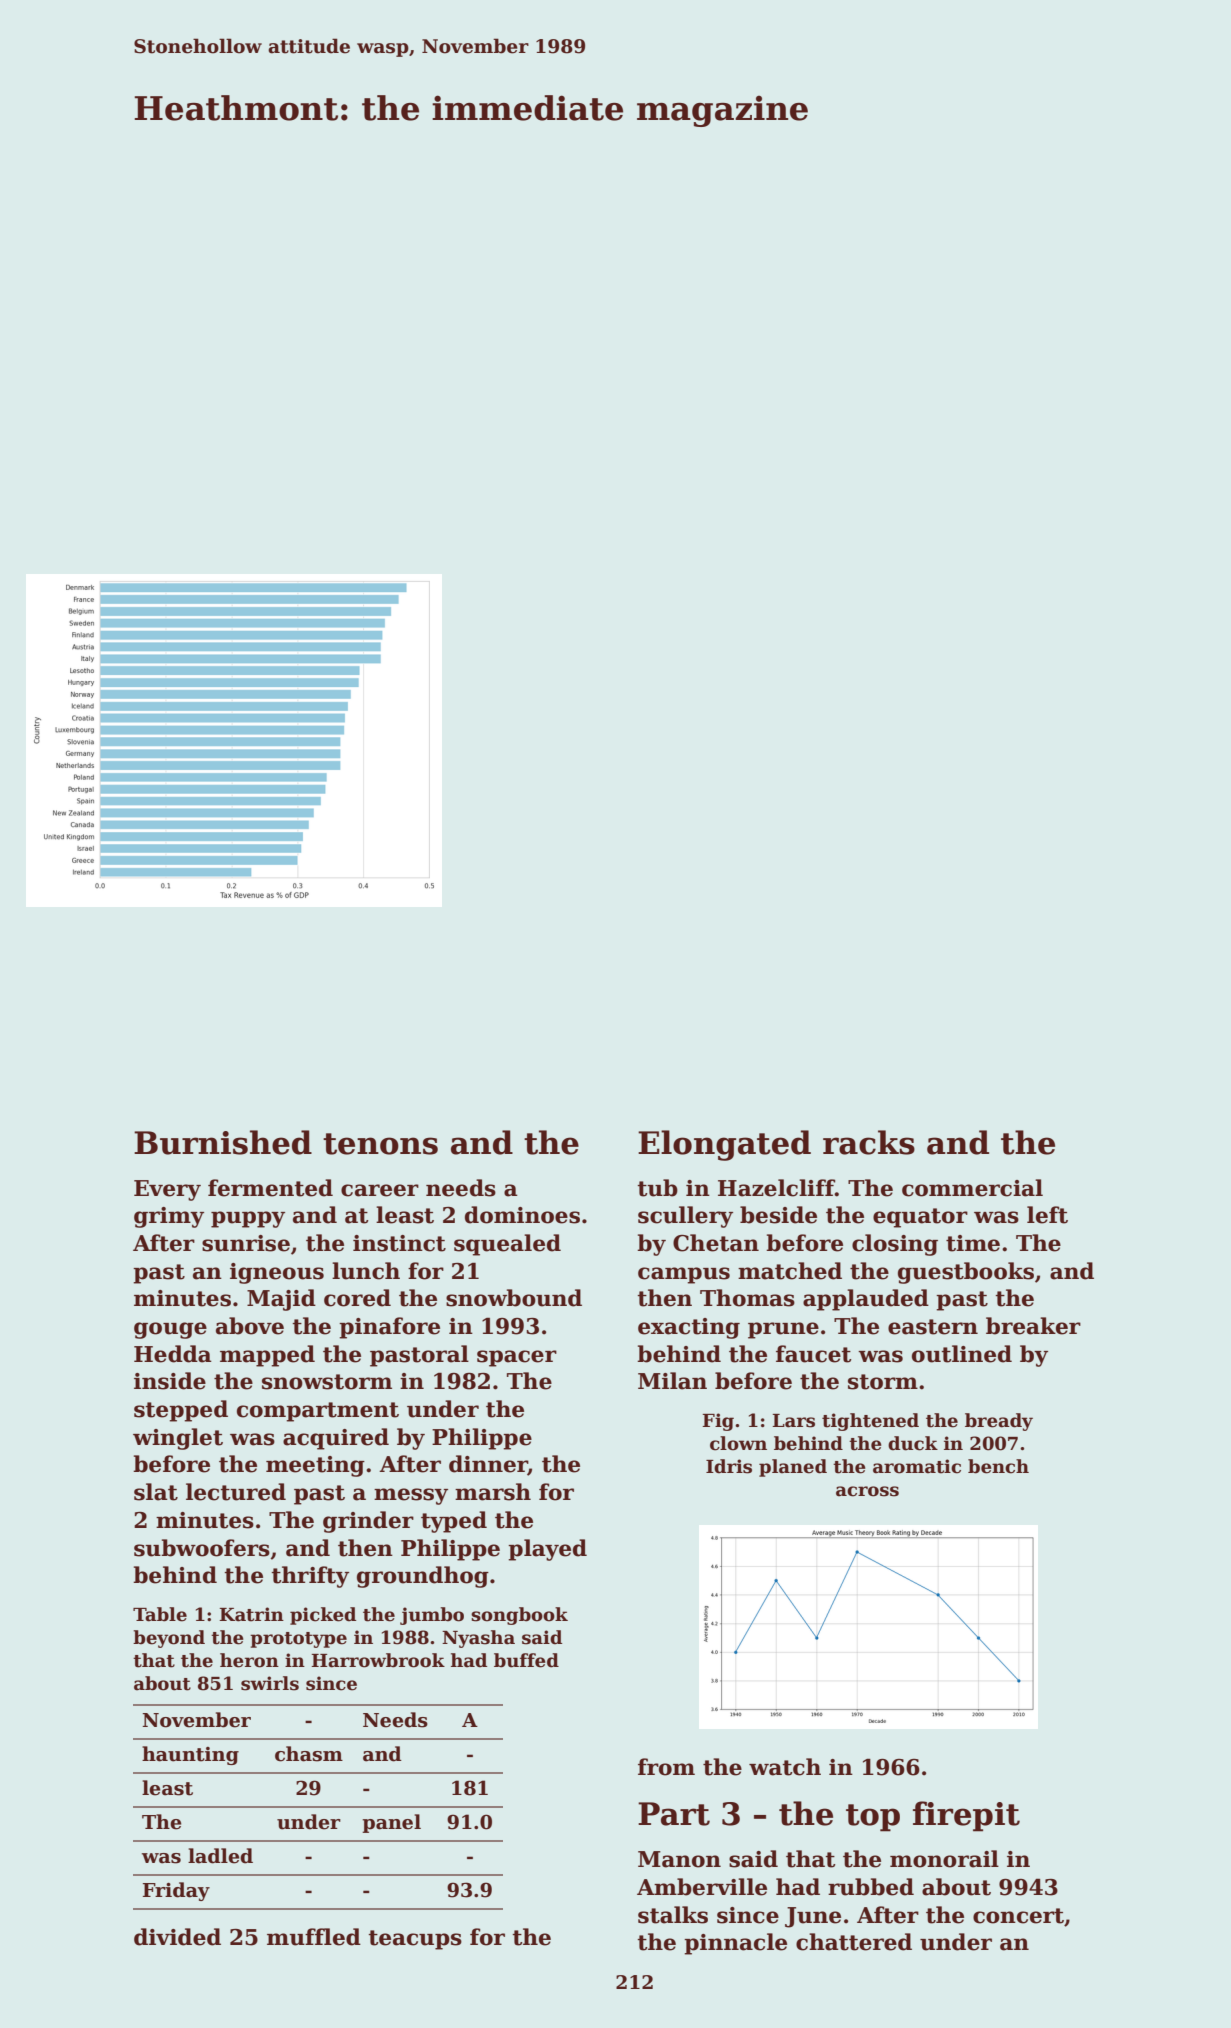 The width and height of the page is (1231, 2028). I want to click on Elongated, so click(724, 1145).
